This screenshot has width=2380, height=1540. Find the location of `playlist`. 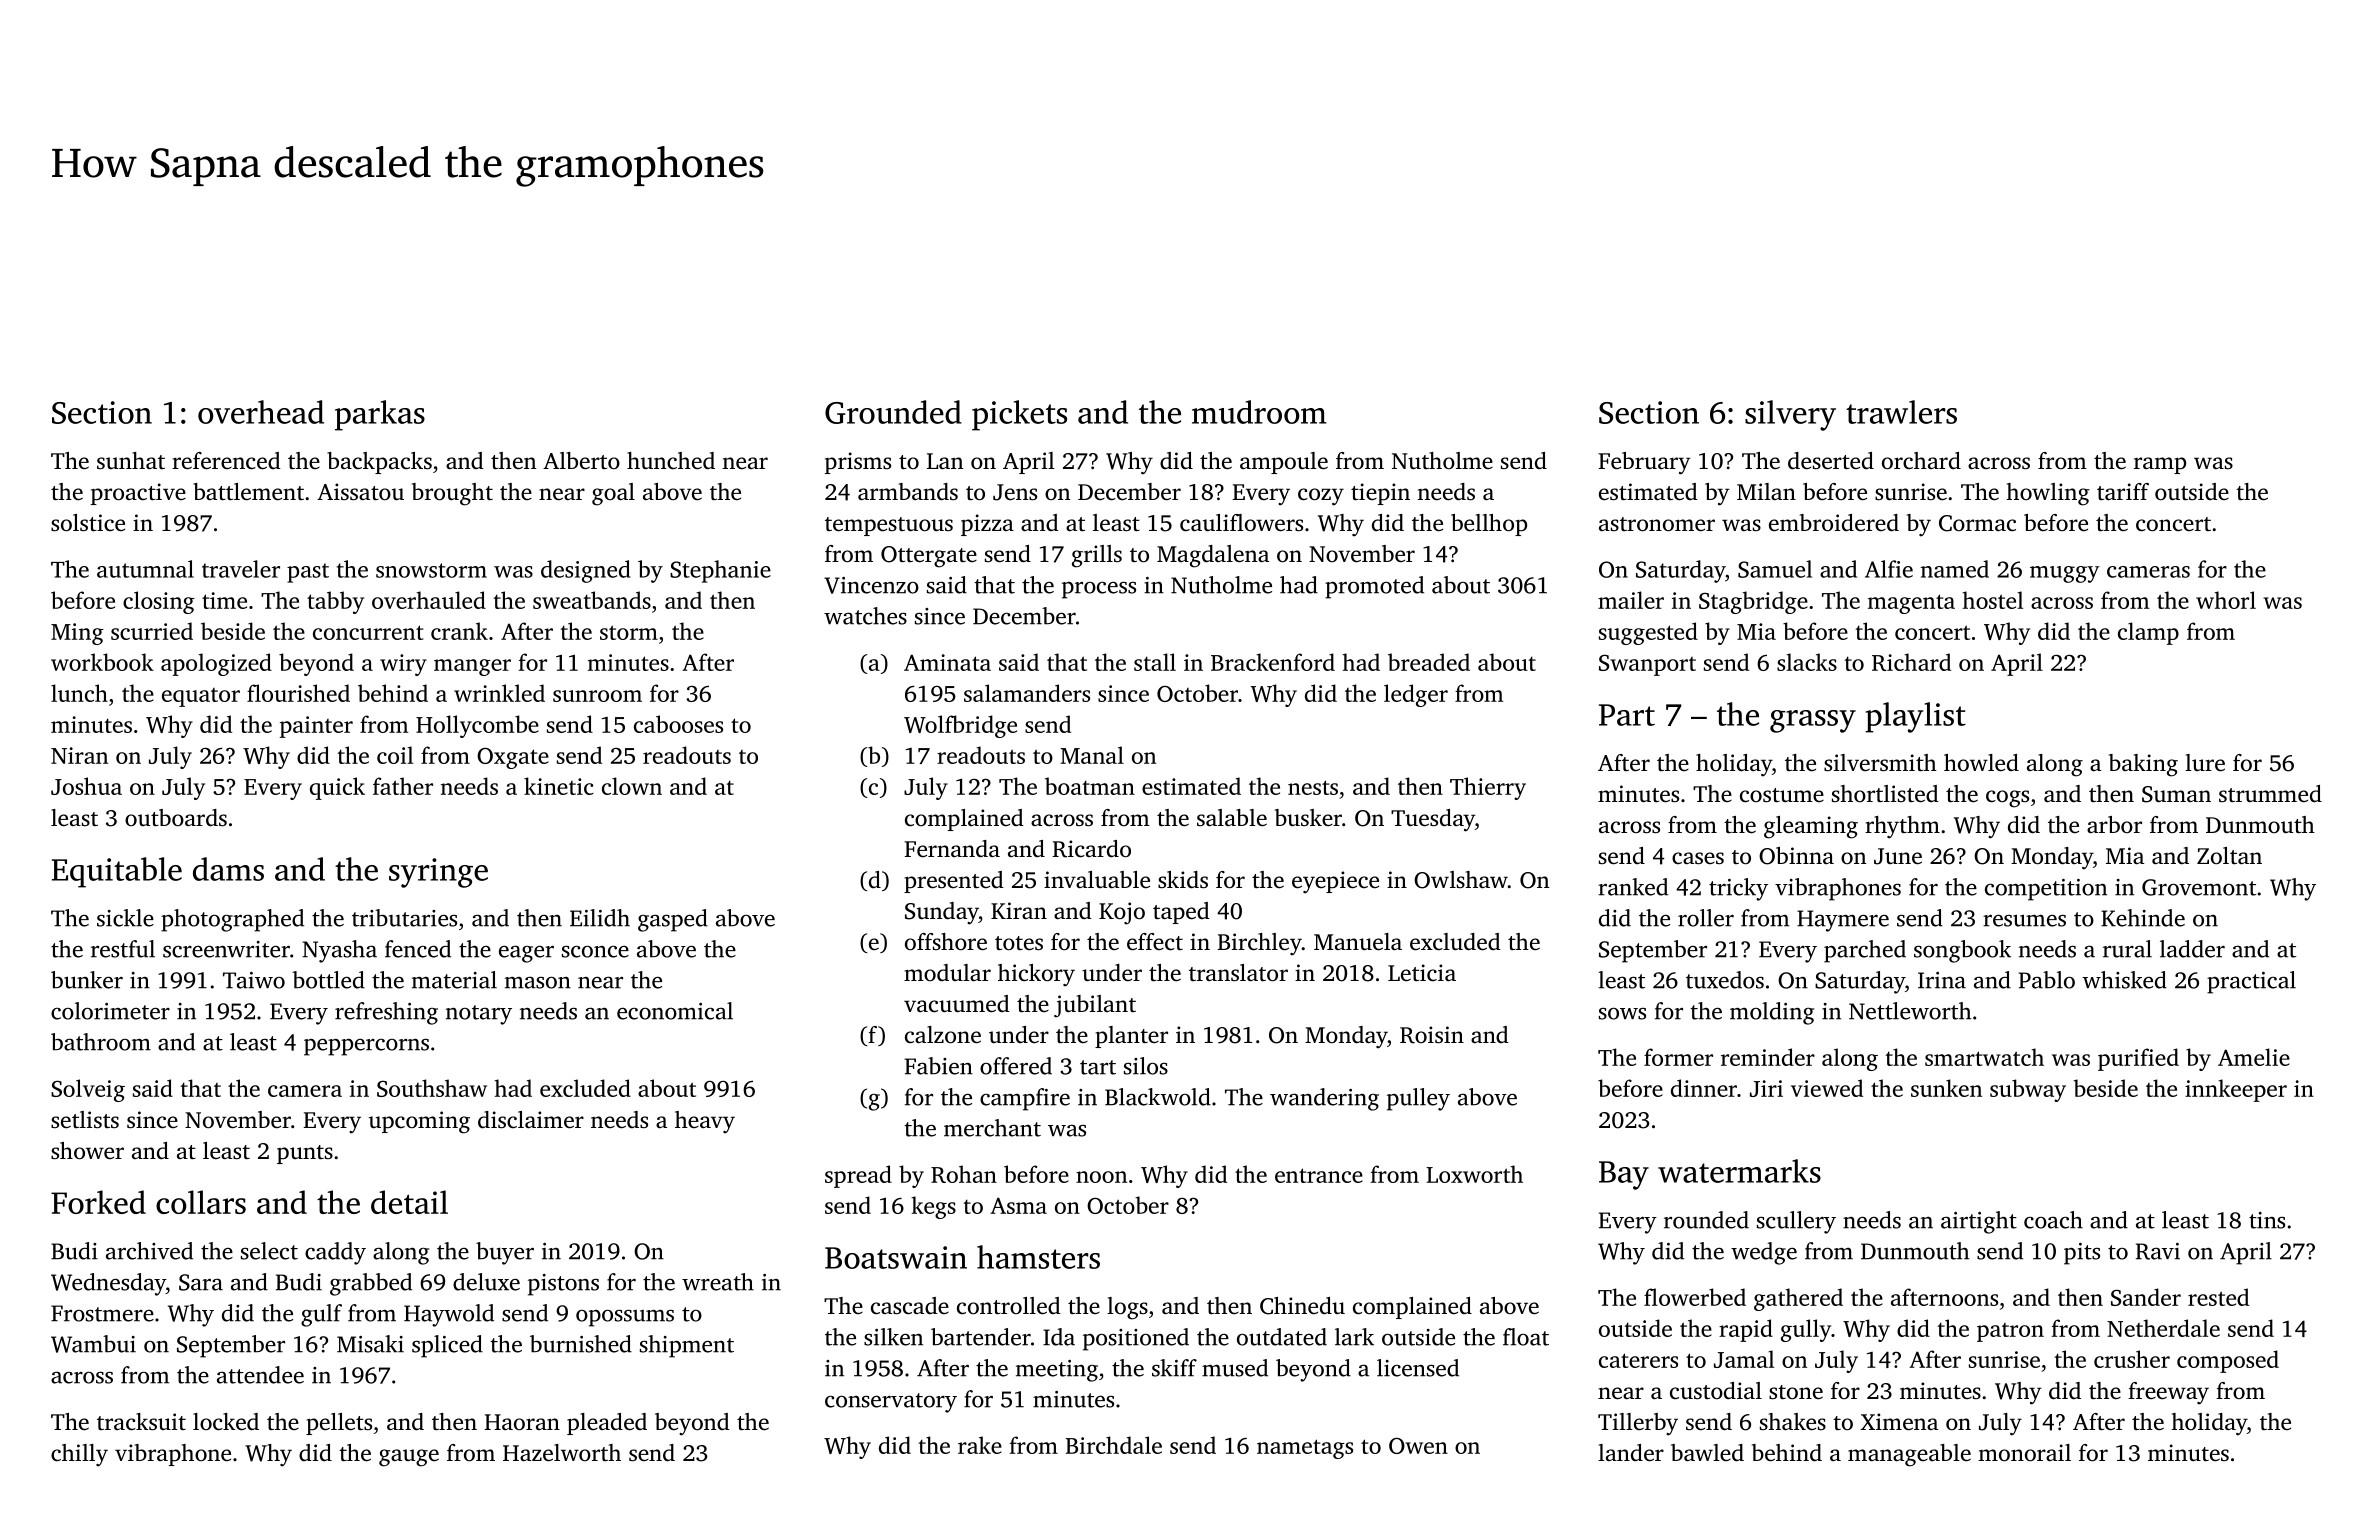

playlist is located at coordinates (1915, 717).
